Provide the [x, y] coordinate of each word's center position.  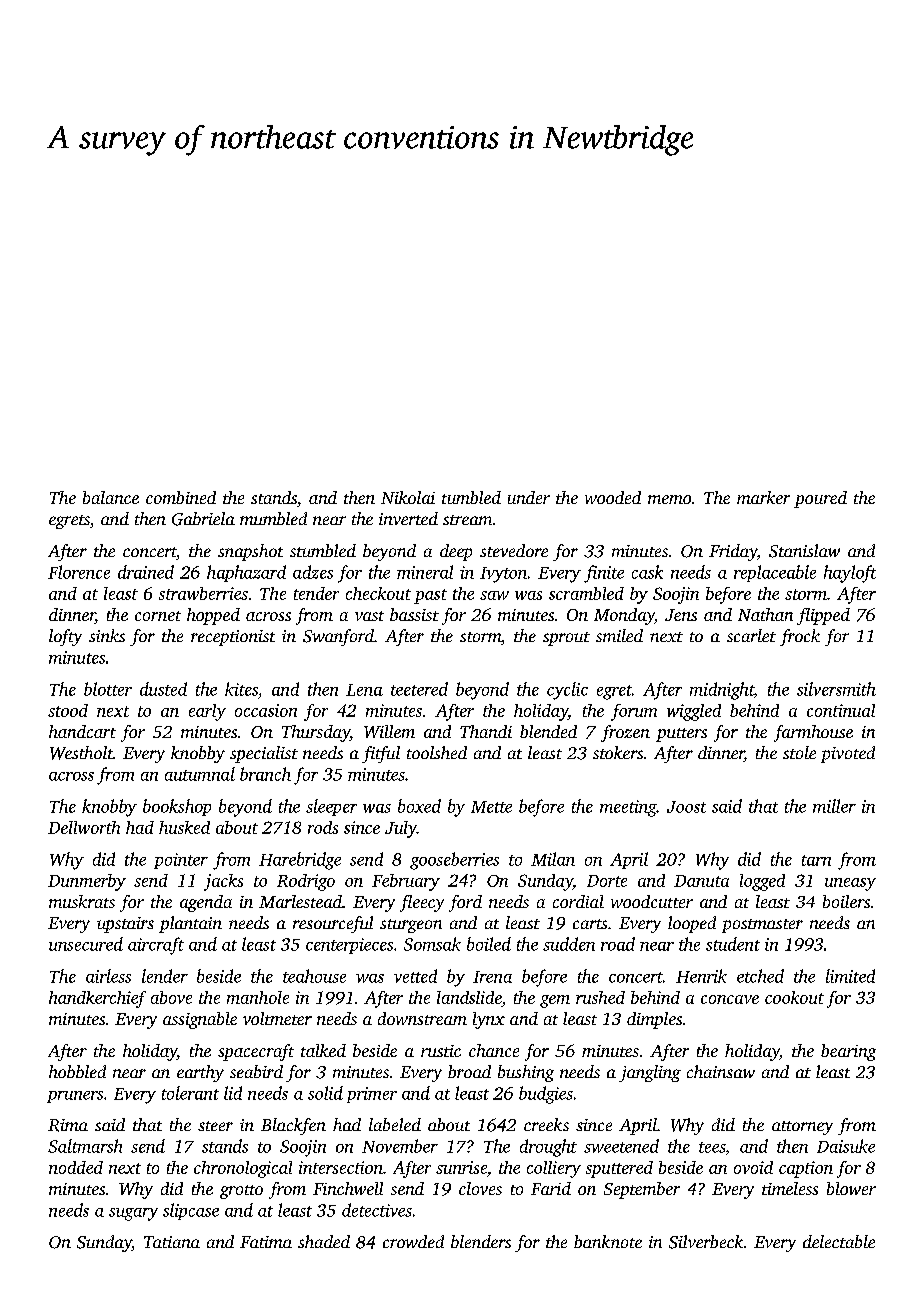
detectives [377, 1210]
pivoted [848, 754]
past [430, 596]
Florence [79, 572]
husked [184, 827]
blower [851, 1188]
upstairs [125, 925]
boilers [846, 901]
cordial [578, 901]
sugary [133, 1214]
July [401, 829]
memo [669, 499]
